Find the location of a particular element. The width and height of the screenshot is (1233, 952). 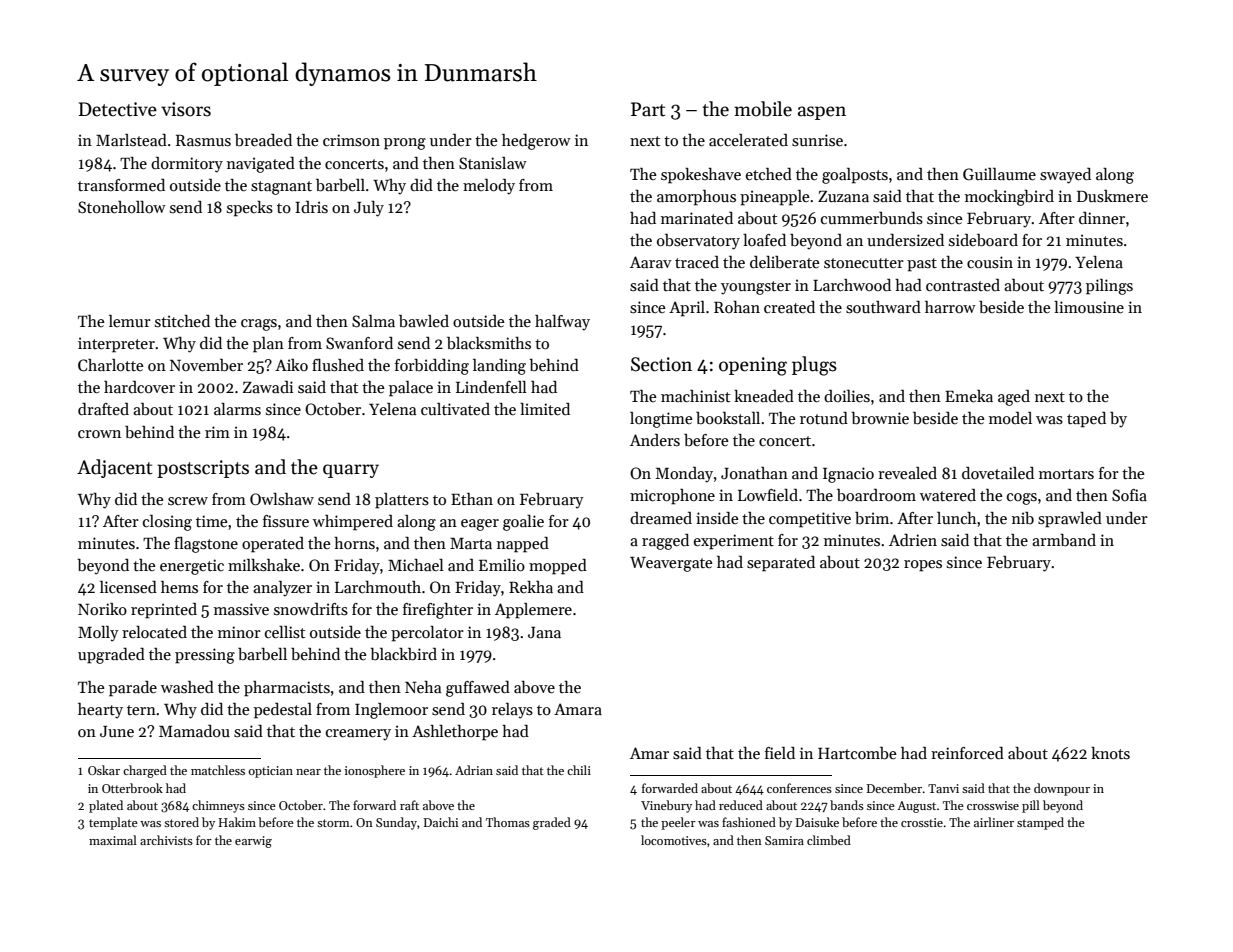

armband is located at coordinates (1064, 540).
